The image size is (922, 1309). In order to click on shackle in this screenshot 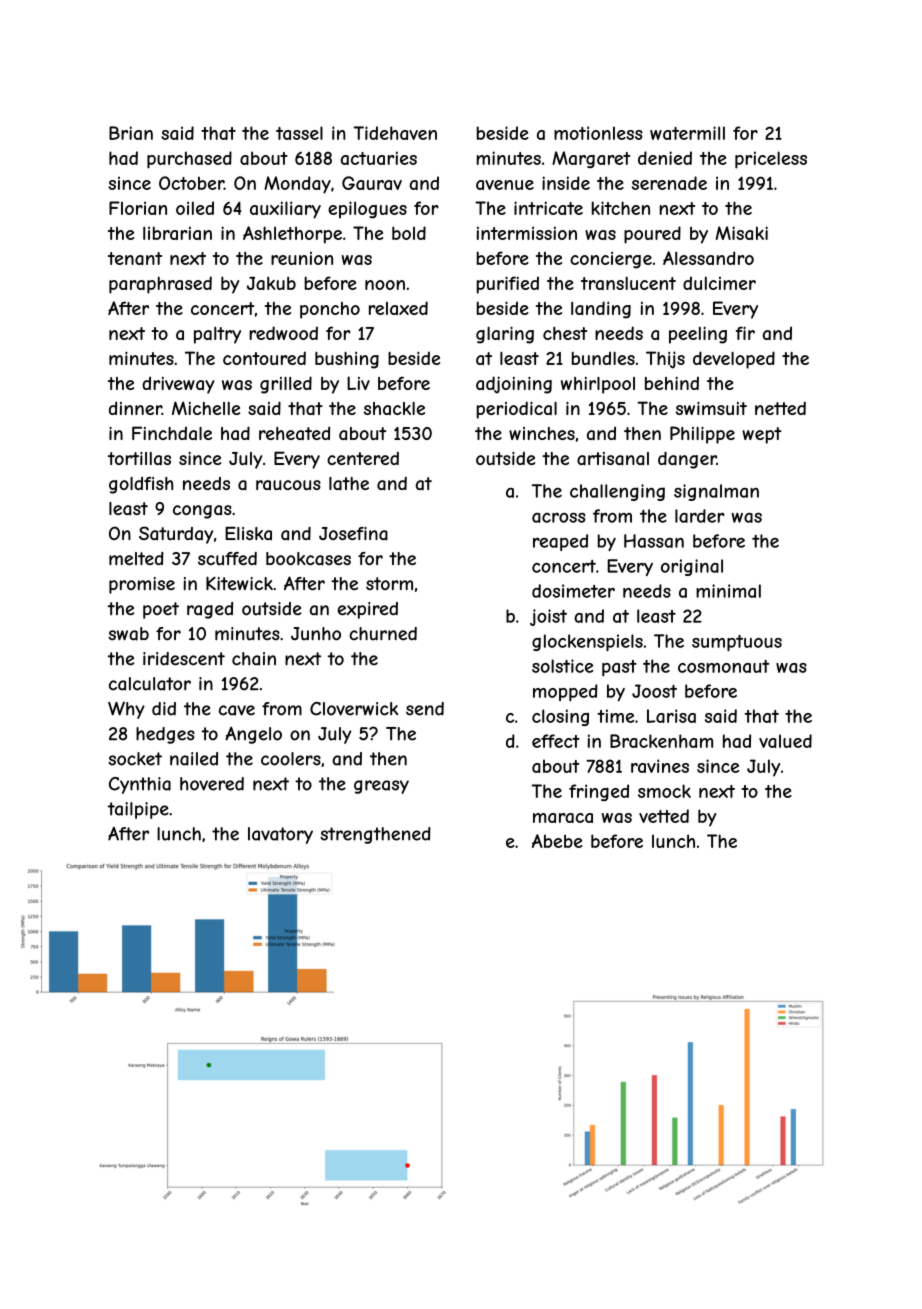, I will do `click(394, 408)`.
